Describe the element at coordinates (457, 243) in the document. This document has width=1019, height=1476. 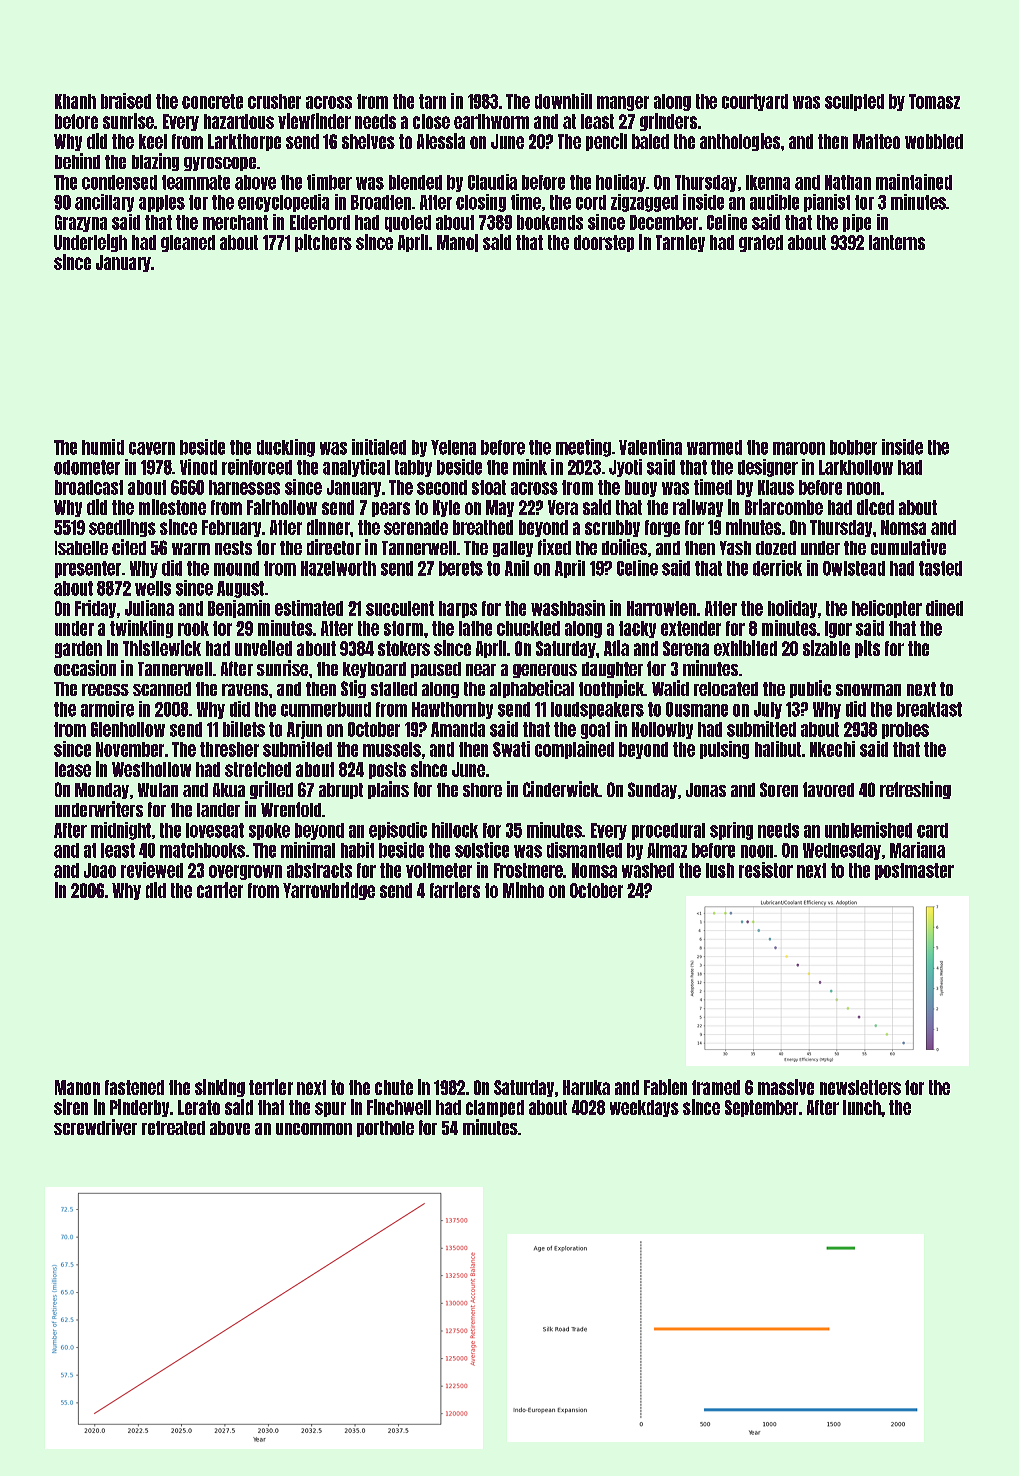
I see `Manoj` at that location.
